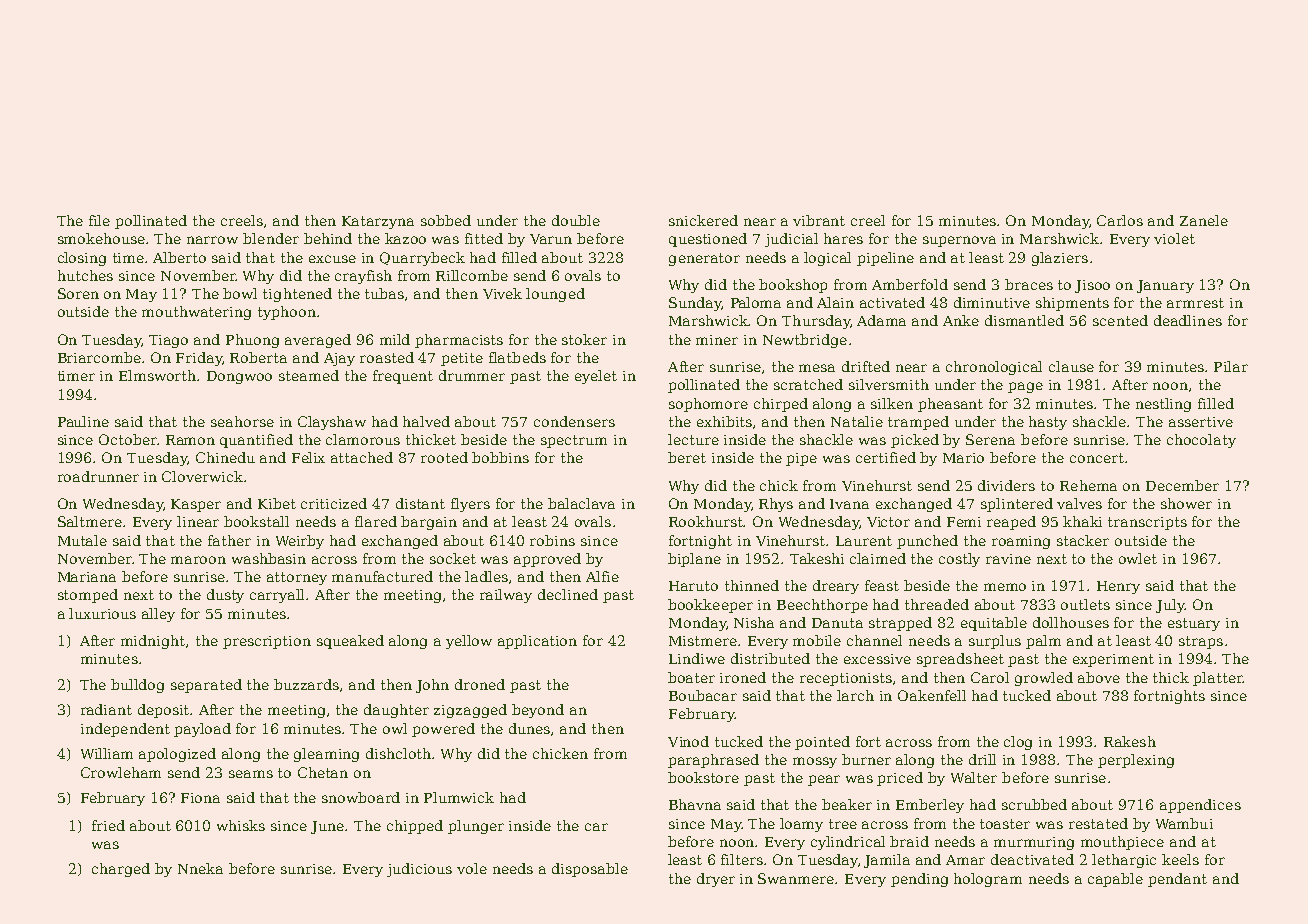 The height and width of the screenshot is (924, 1308). What do you see at coordinates (125, 730) in the screenshot?
I see `independent` at bounding box center [125, 730].
